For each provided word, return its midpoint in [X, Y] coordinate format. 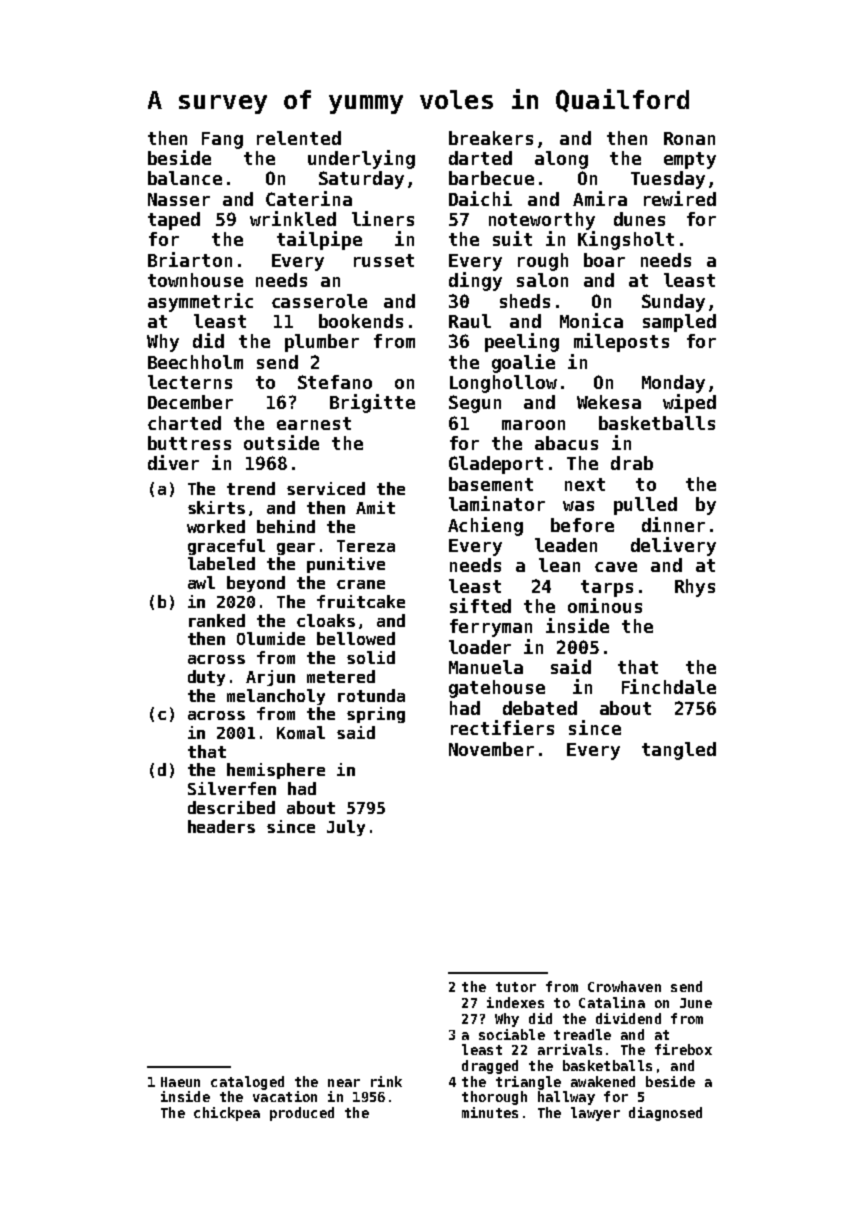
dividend [628, 1018]
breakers [491, 138]
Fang [222, 140]
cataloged [247, 1083]
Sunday [673, 303]
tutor [516, 987]
